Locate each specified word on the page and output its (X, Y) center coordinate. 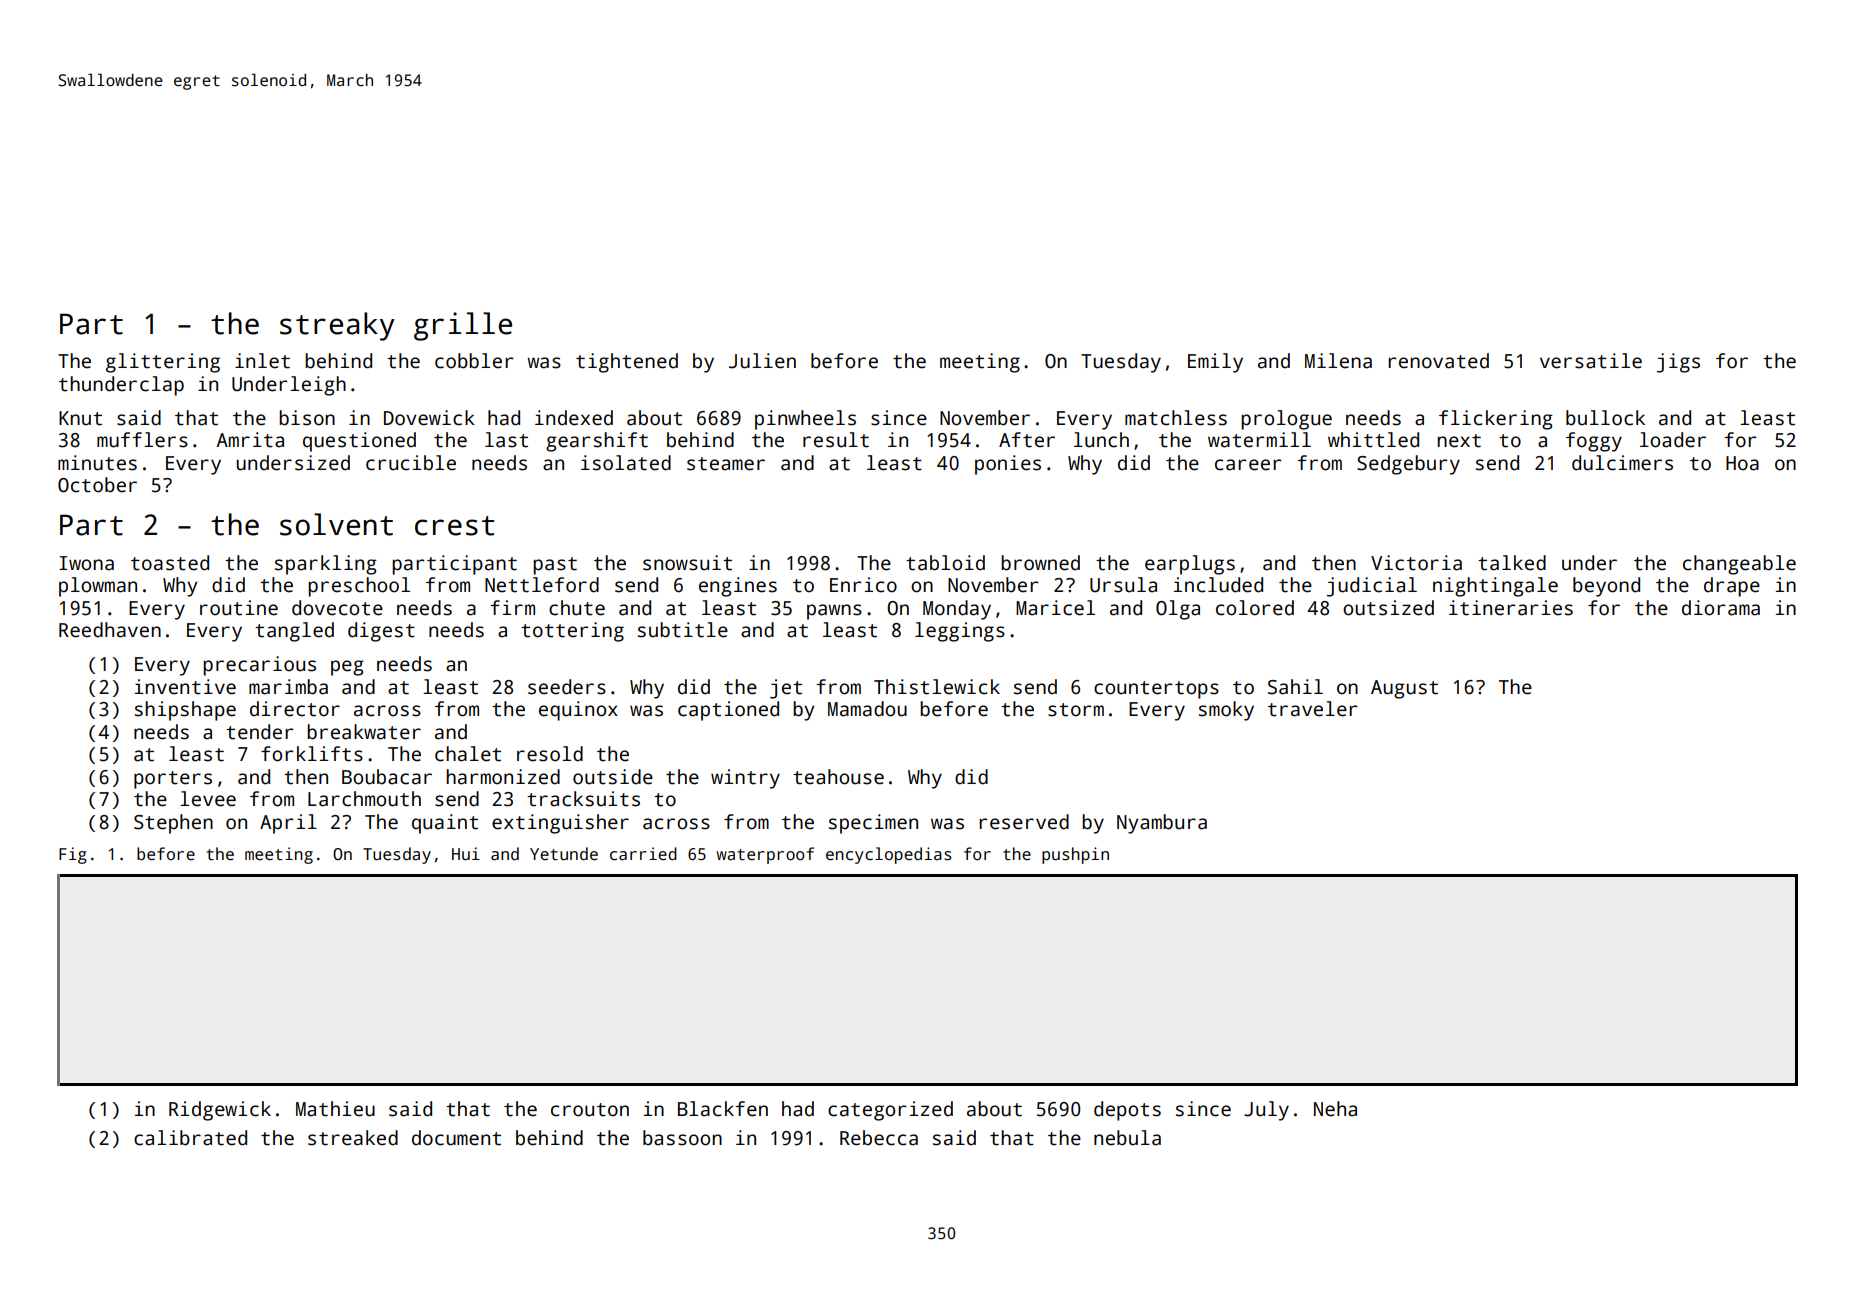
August (1404, 689)
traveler (1312, 709)
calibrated (190, 1138)
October (97, 485)
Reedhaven (110, 630)
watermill (1259, 440)
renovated (1438, 361)
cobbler (474, 361)
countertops (1156, 690)
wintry (745, 779)
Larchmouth (364, 799)
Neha (1335, 1109)
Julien (762, 361)
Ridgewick (220, 1111)
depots (1127, 1111)
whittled (1373, 440)
